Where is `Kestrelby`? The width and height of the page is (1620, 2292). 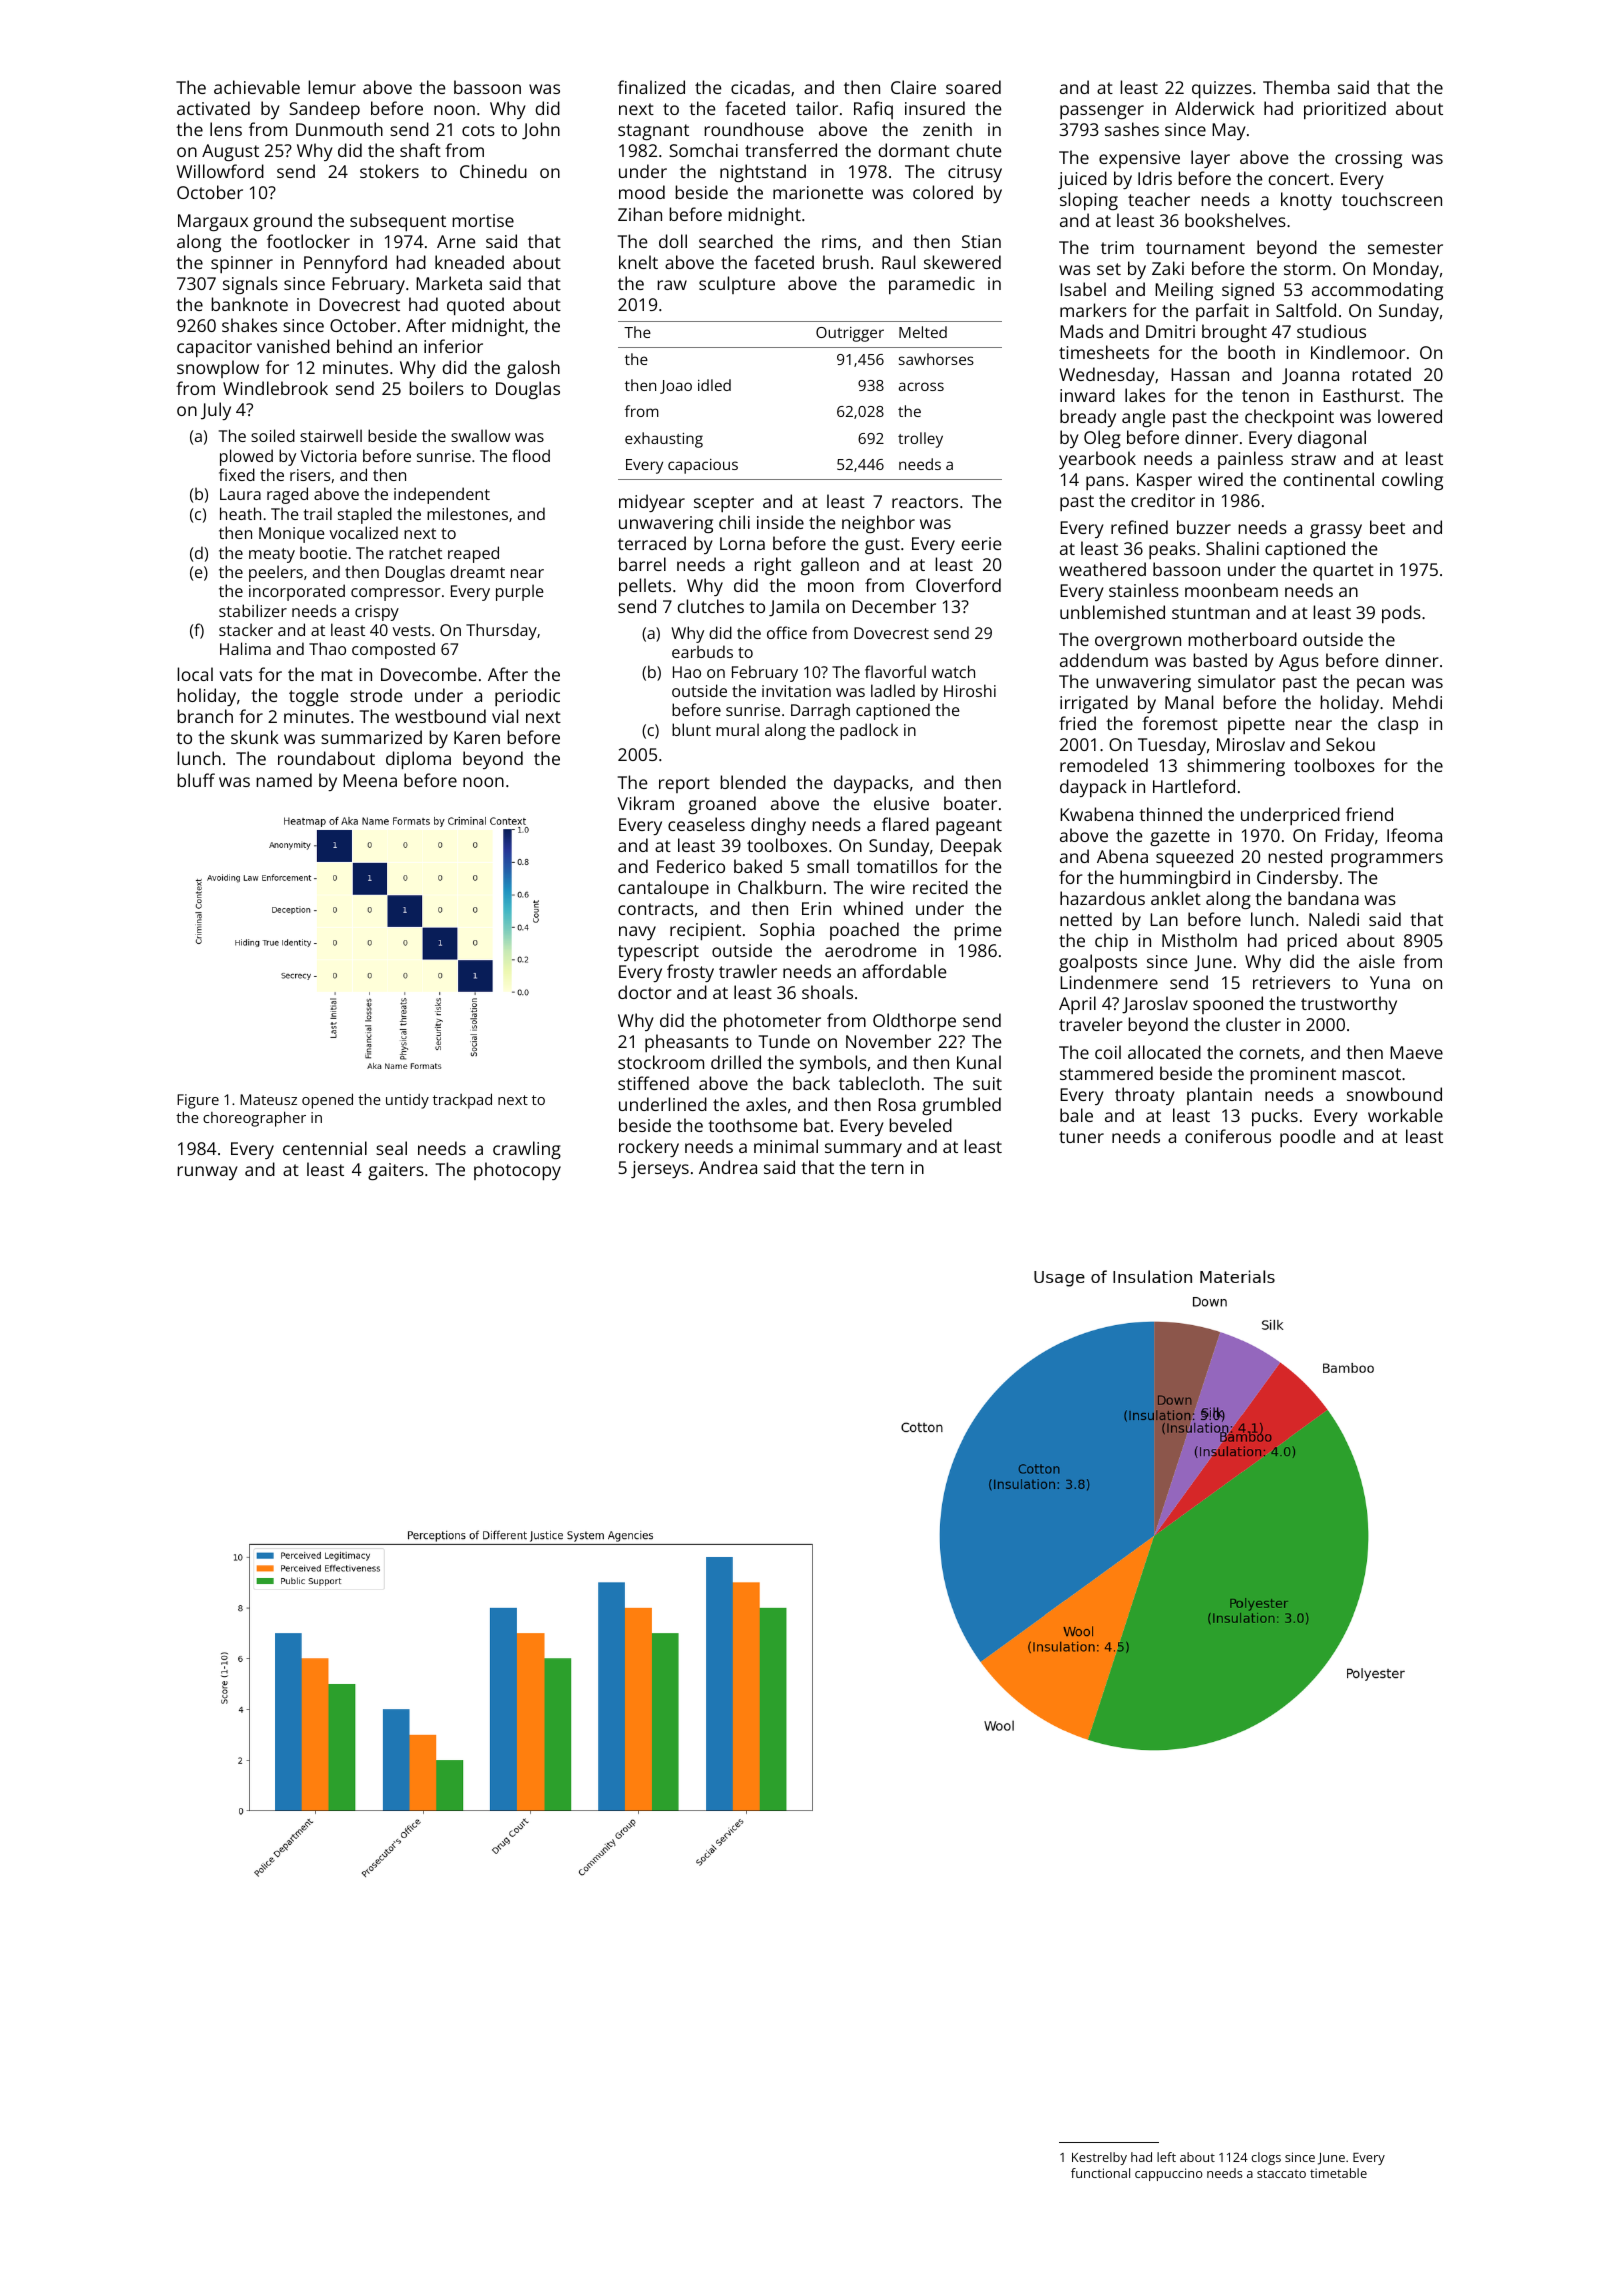 Kestrelby is located at coordinates (1099, 2158).
